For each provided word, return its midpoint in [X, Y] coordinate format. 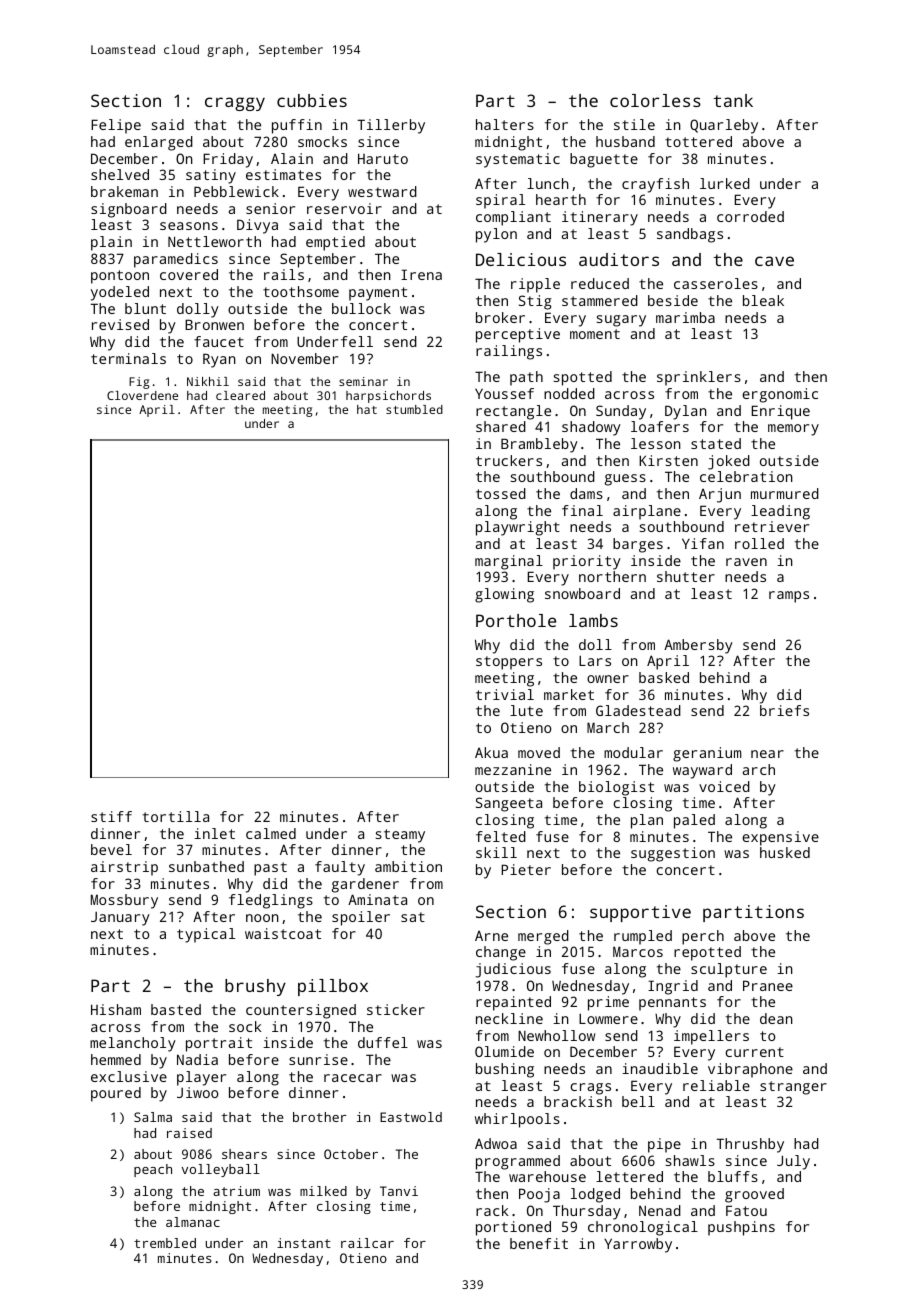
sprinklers [699, 378]
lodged [595, 1195]
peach [153, 1170]
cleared [240, 395]
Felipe [116, 126]
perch [703, 937]
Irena [421, 274]
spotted [583, 378]
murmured [785, 493]
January [120, 919]
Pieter [526, 869]
